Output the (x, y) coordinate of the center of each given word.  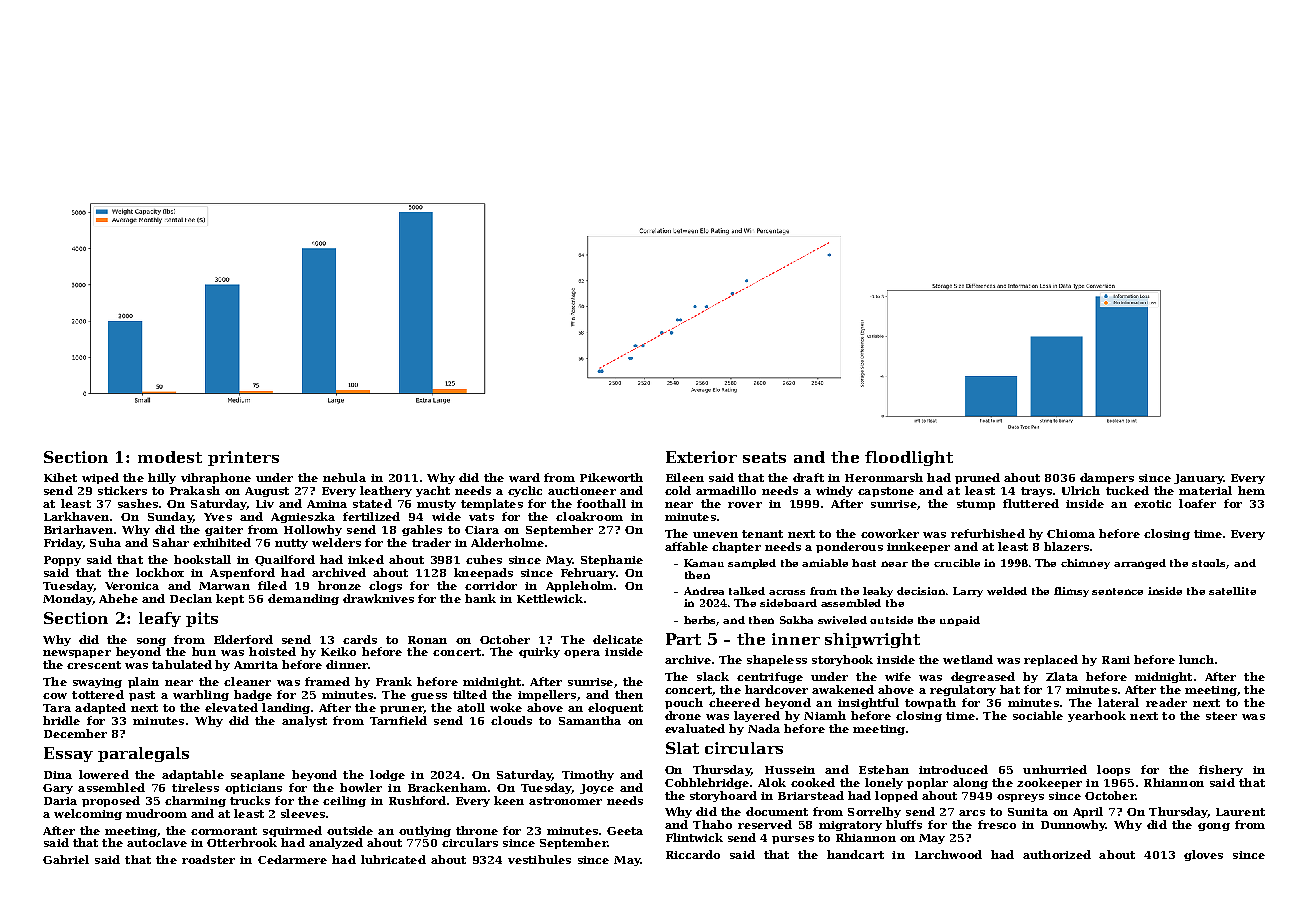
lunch (1196, 659)
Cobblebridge (707, 783)
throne (477, 830)
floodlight (909, 458)
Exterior (701, 457)
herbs (700, 621)
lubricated (393, 859)
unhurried (1055, 769)
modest (170, 457)
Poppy (62, 561)
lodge (387, 775)
